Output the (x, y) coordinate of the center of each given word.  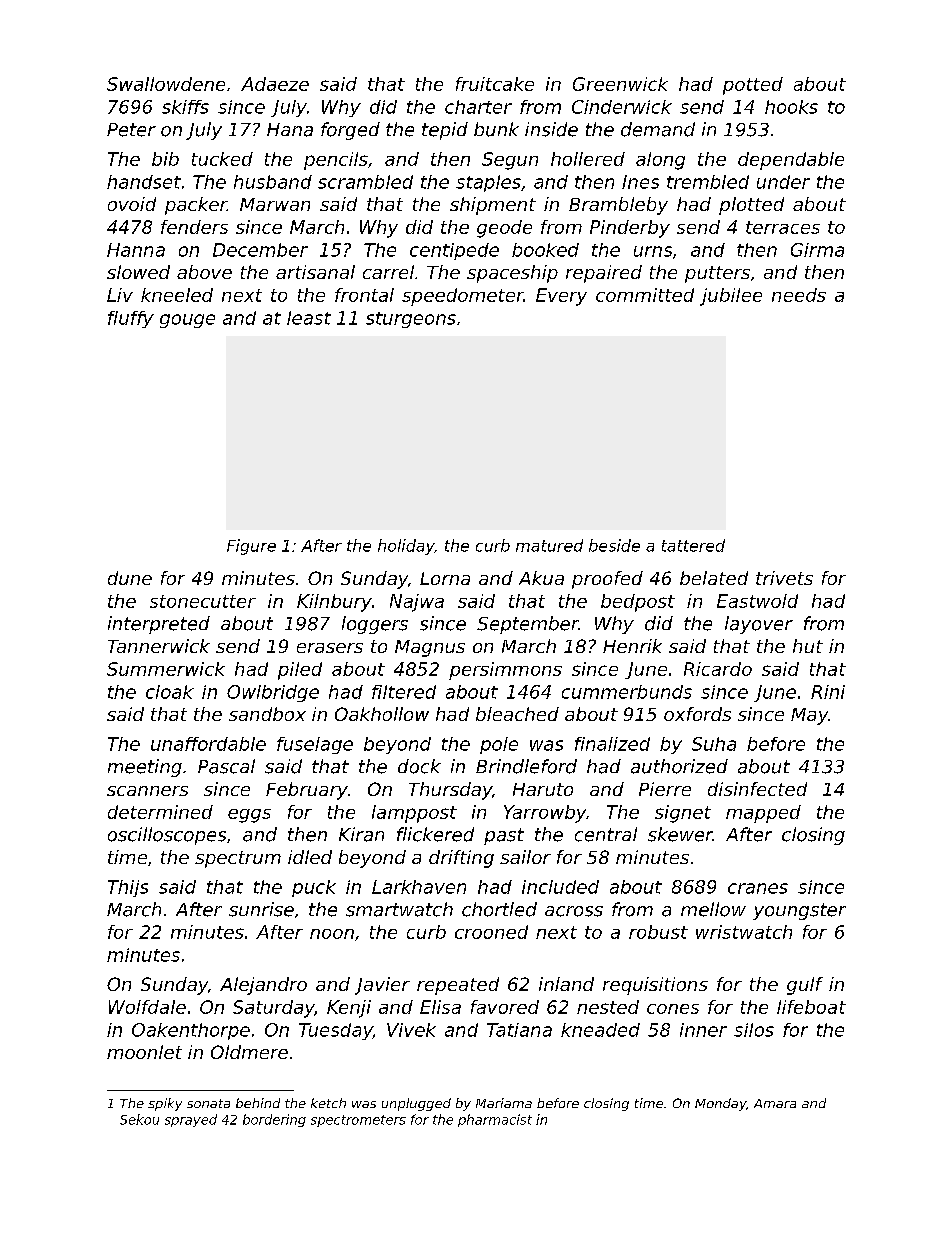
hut (808, 646)
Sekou (139, 1119)
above (204, 272)
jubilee (731, 297)
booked (545, 250)
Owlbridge (273, 693)
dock (419, 766)
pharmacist (495, 1120)
